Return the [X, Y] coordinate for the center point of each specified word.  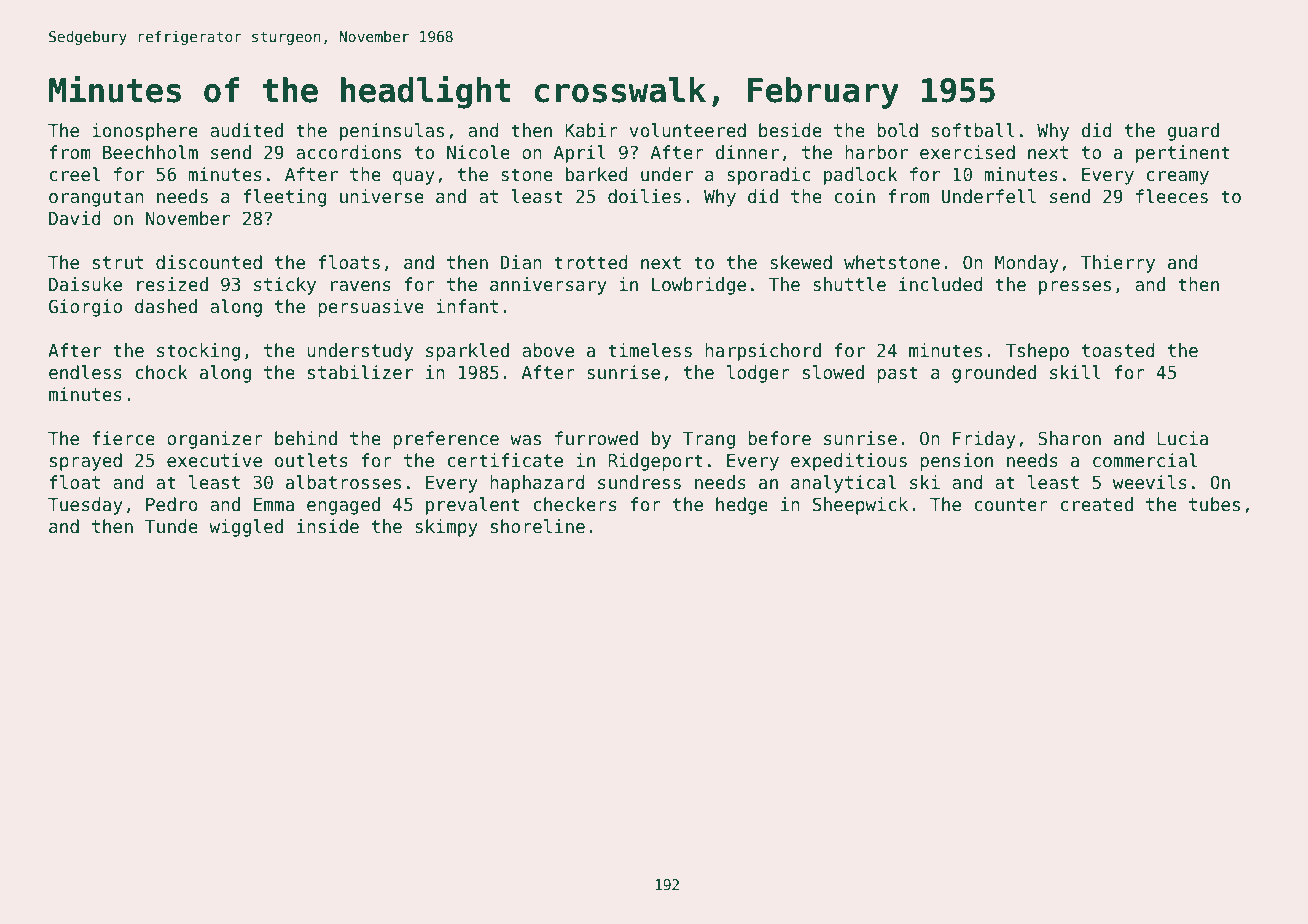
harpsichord [763, 352]
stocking [198, 352]
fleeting [285, 198]
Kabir [591, 130]
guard [1193, 132]
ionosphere [145, 132]
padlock [861, 176]
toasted [1118, 350]
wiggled [246, 528]
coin [854, 196]
